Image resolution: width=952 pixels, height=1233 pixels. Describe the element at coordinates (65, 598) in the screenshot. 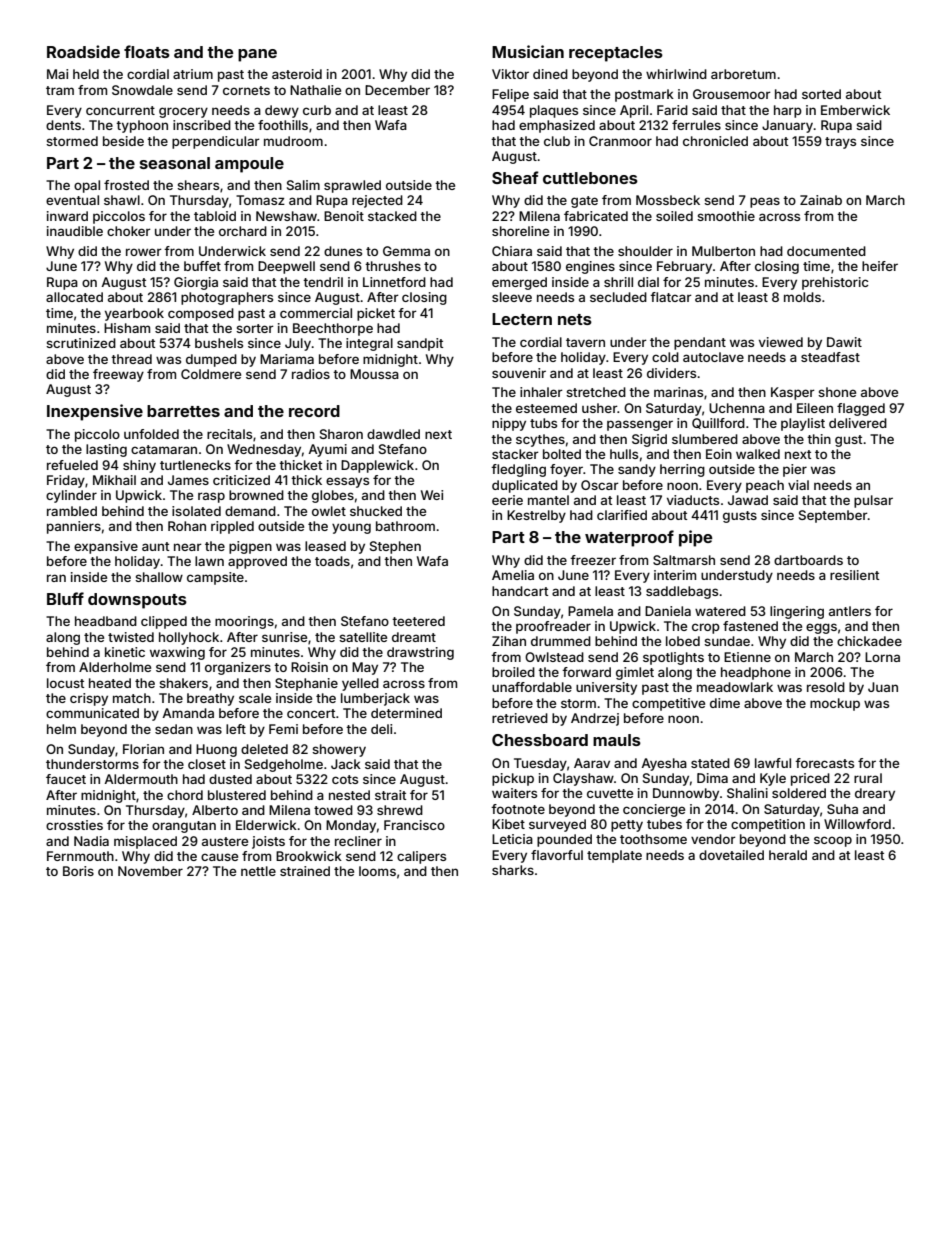

I see `Bluff` at that location.
